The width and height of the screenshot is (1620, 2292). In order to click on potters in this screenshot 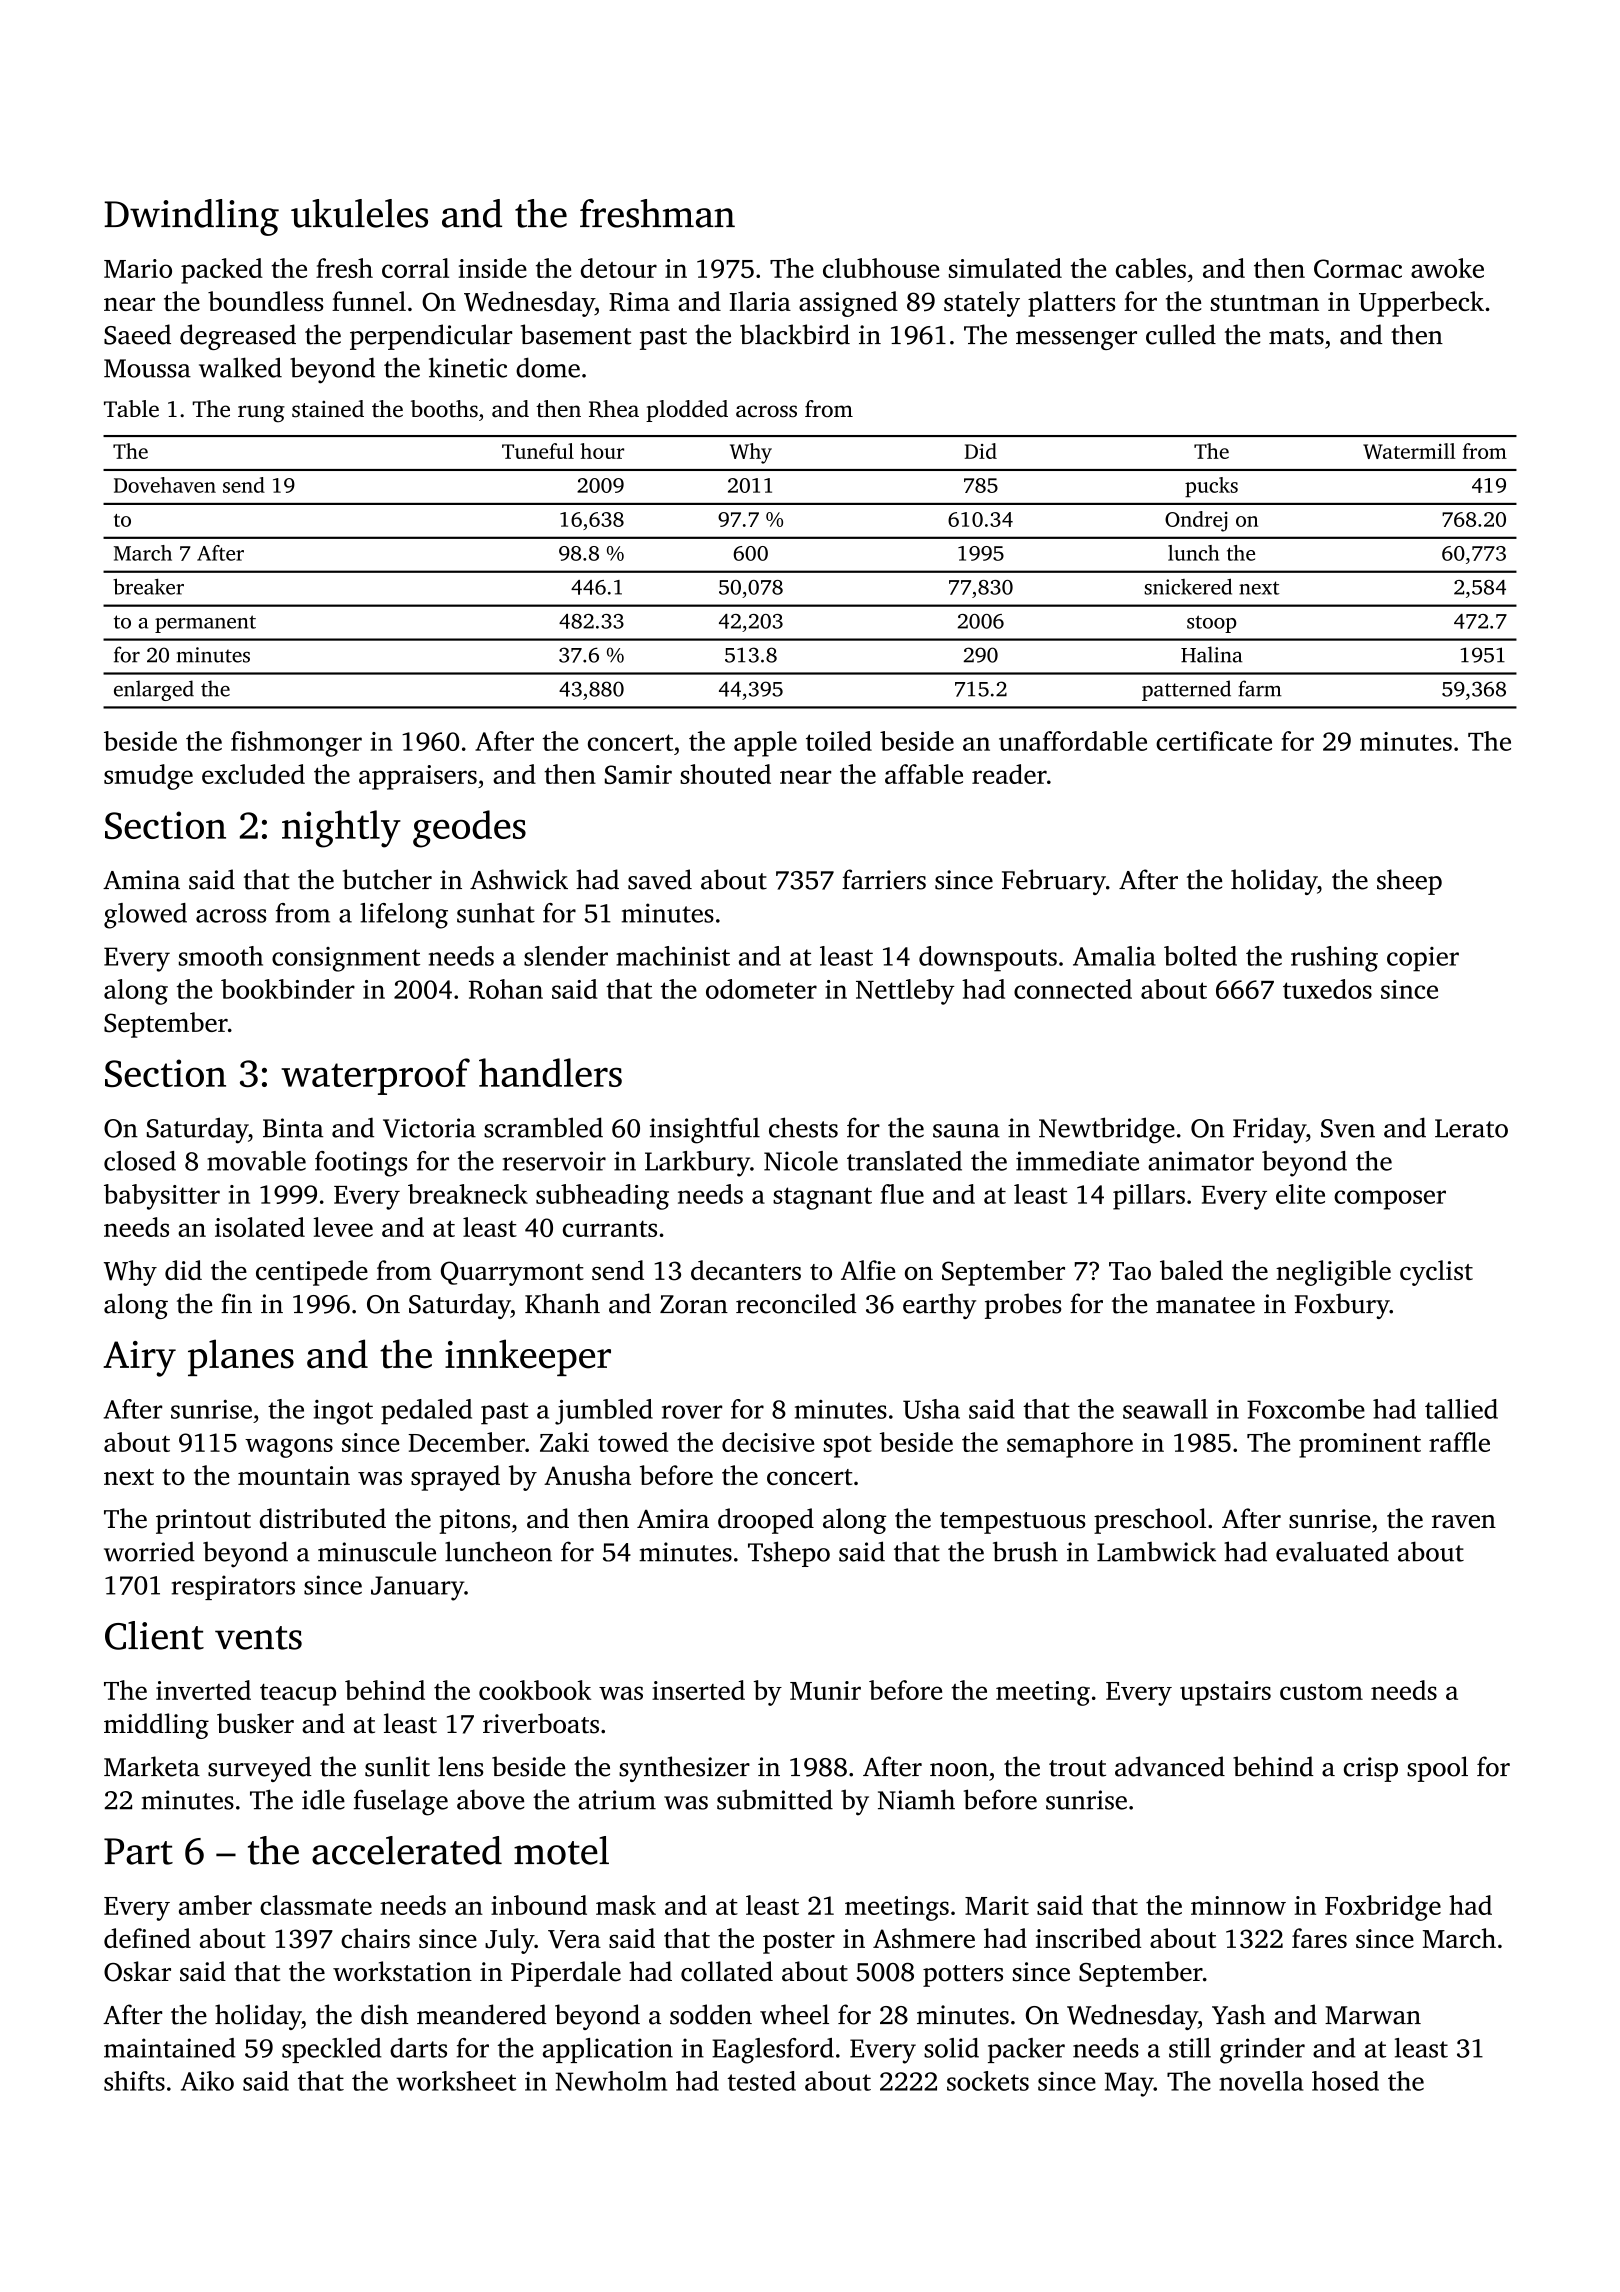, I will do `click(963, 1976)`.
